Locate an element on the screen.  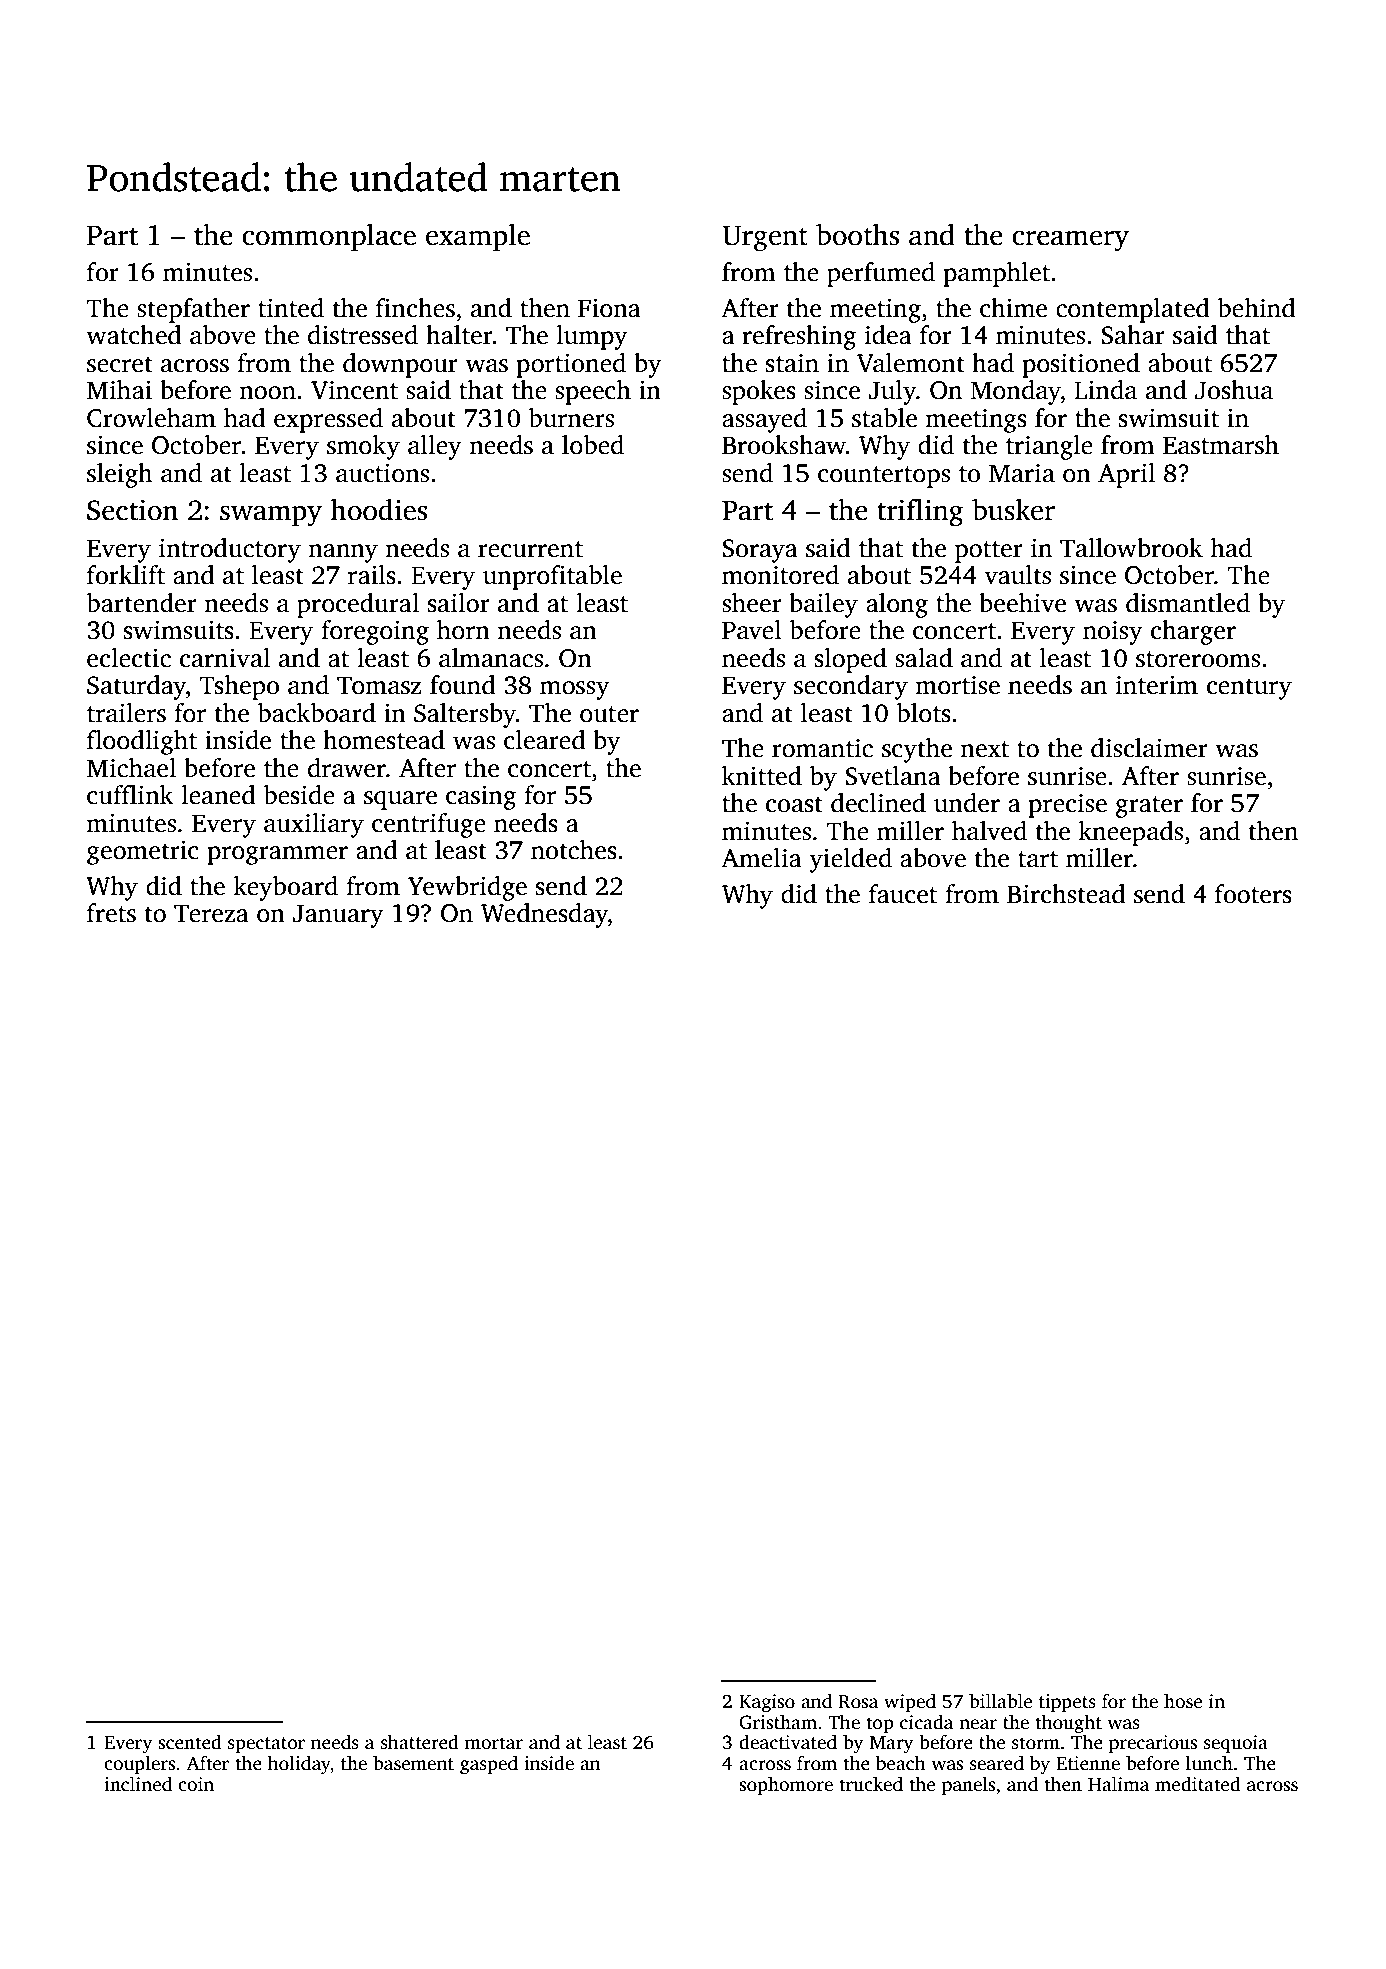
sophomore is located at coordinates (786, 1786).
